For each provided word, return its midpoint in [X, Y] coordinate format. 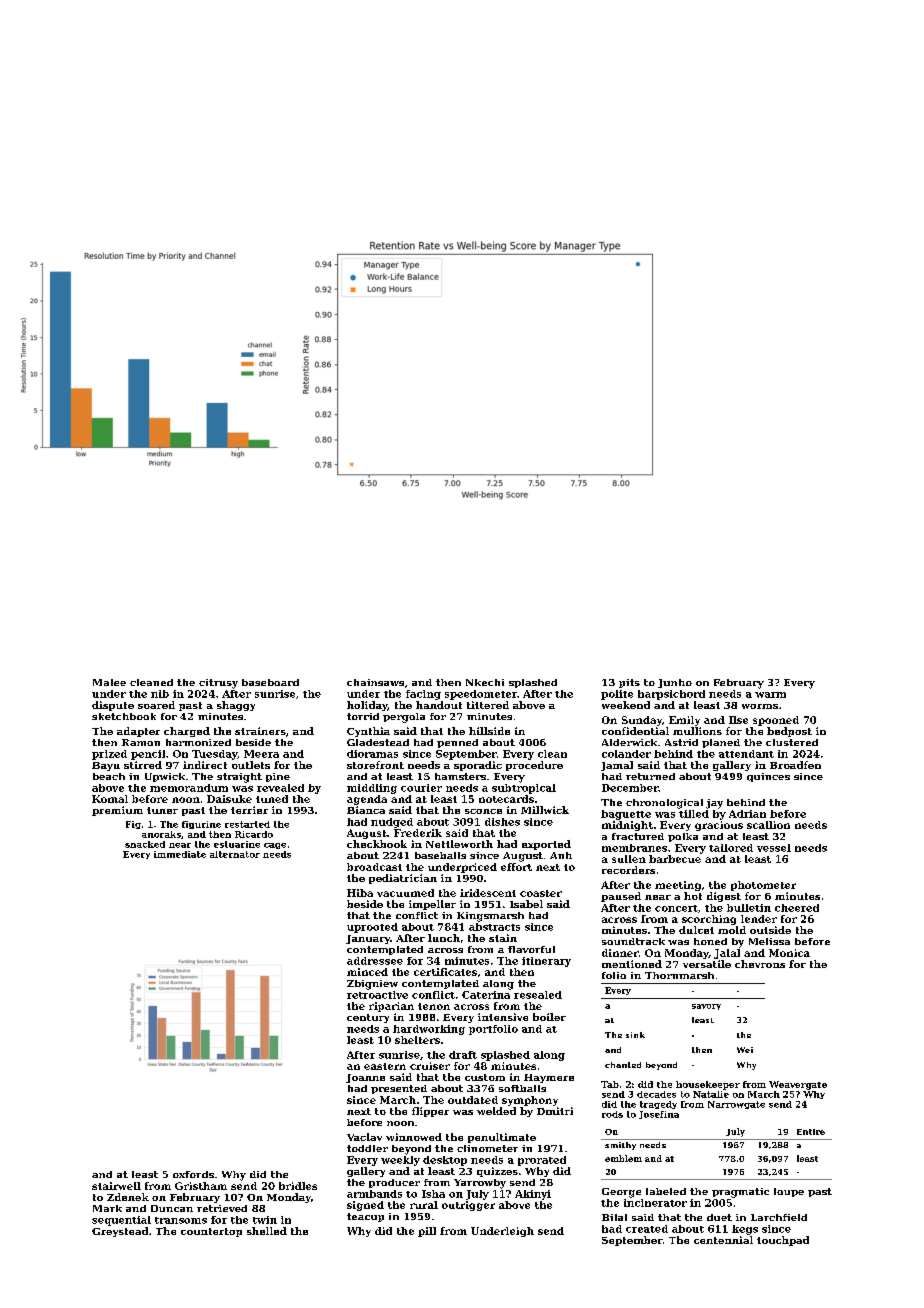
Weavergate [798, 1085]
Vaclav [364, 1137]
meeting [678, 886]
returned [650, 776]
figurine [201, 825]
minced [367, 972]
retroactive [377, 995]
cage [275, 846]
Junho [675, 683]
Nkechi [485, 682]
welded [496, 1111]
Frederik [418, 833]
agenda [367, 800]
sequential [121, 1221]
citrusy [218, 684]
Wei [745, 1050]
